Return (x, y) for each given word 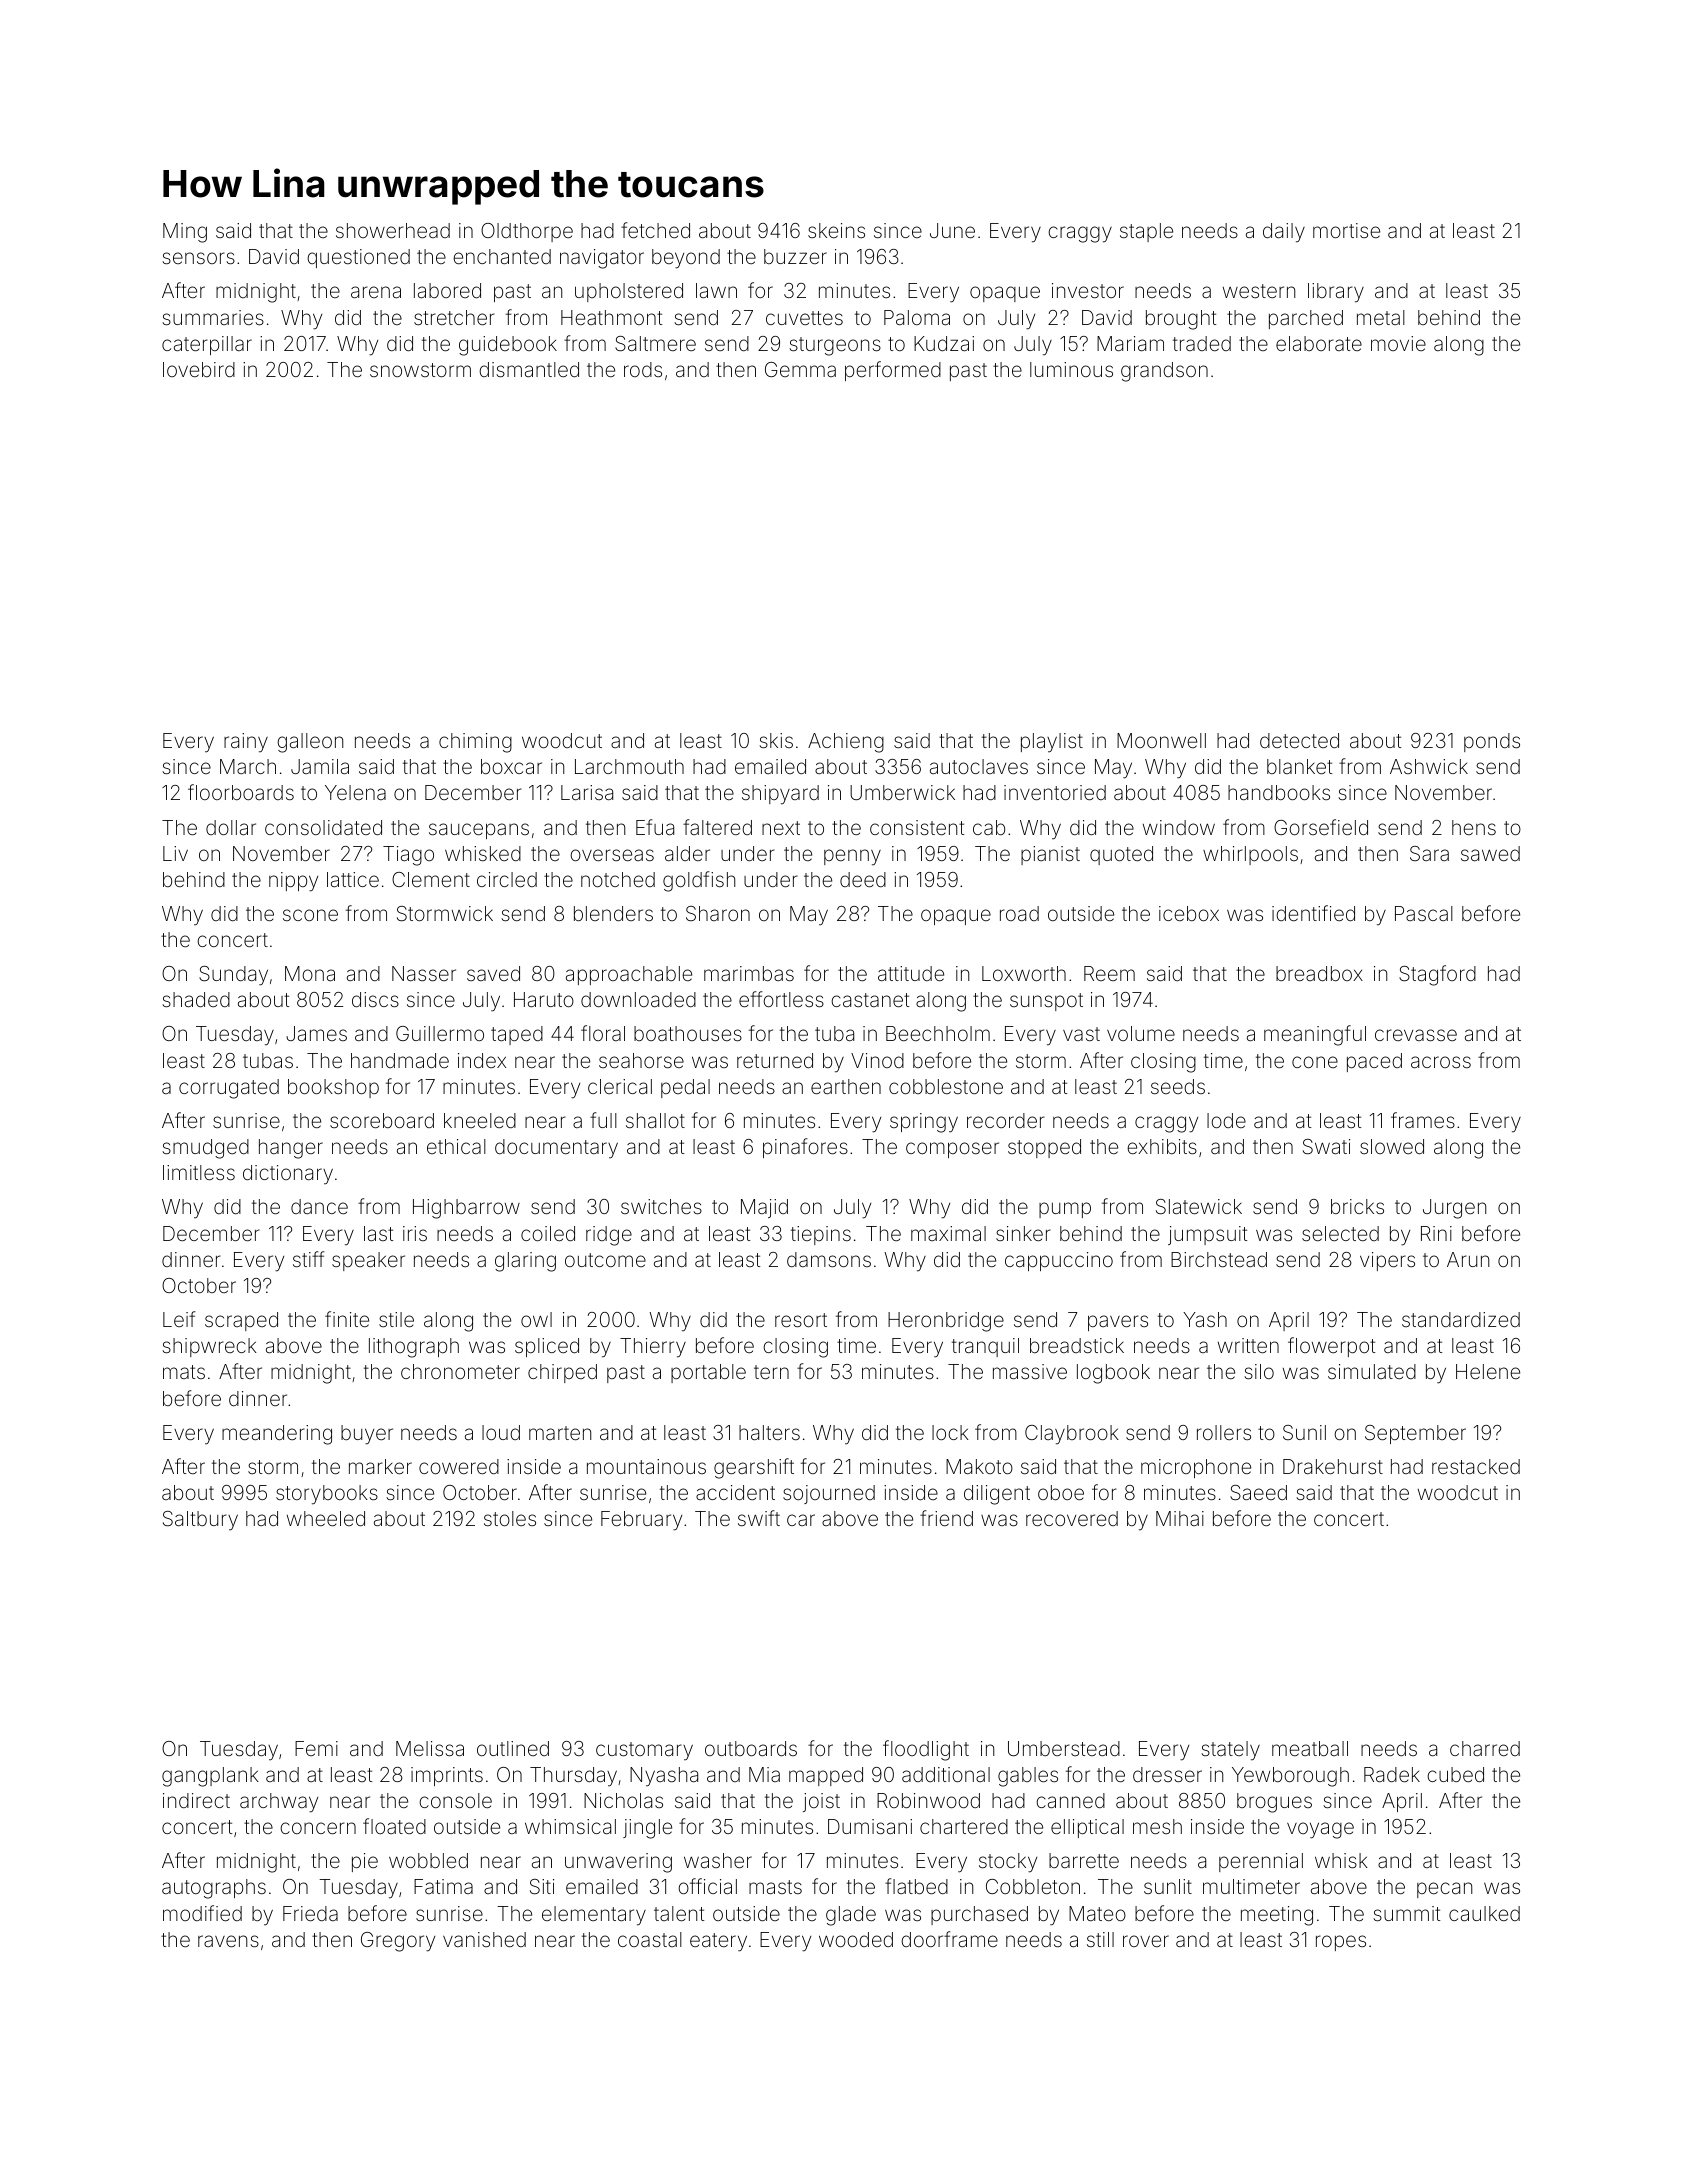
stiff (309, 1259)
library (1336, 293)
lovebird (199, 369)
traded (1202, 343)
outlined (513, 1748)
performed (893, 371)
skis (776, 740)
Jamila (320, 766)
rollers (1224, 1432)
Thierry (653, 1348)
